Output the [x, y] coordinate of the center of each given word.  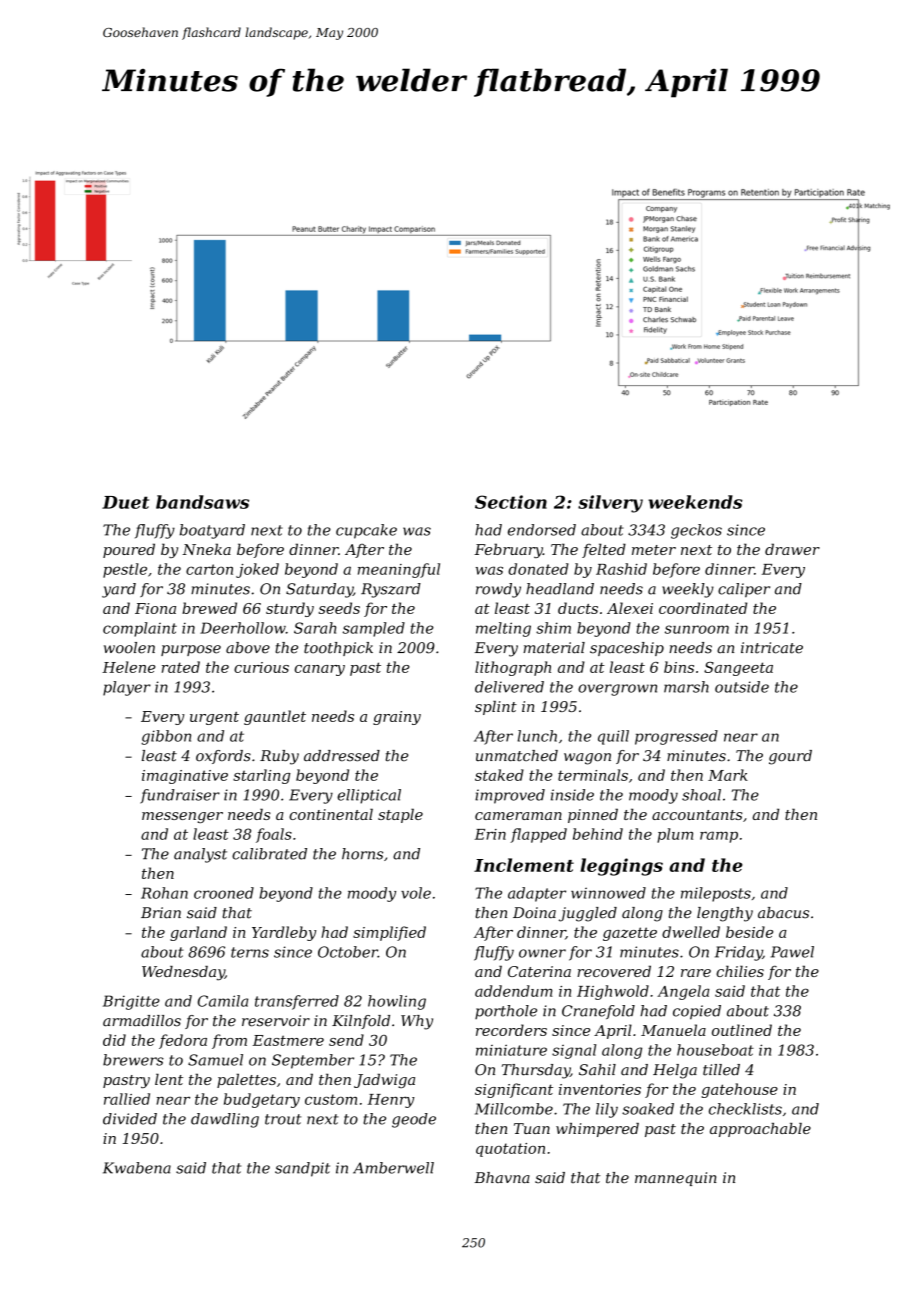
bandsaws [202, 502]
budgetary [262, 1100]
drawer [792, 549]
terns [250, 952]
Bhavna [502, 1178]
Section [511, 502]
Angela [683, 992]
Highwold [613, 992]
